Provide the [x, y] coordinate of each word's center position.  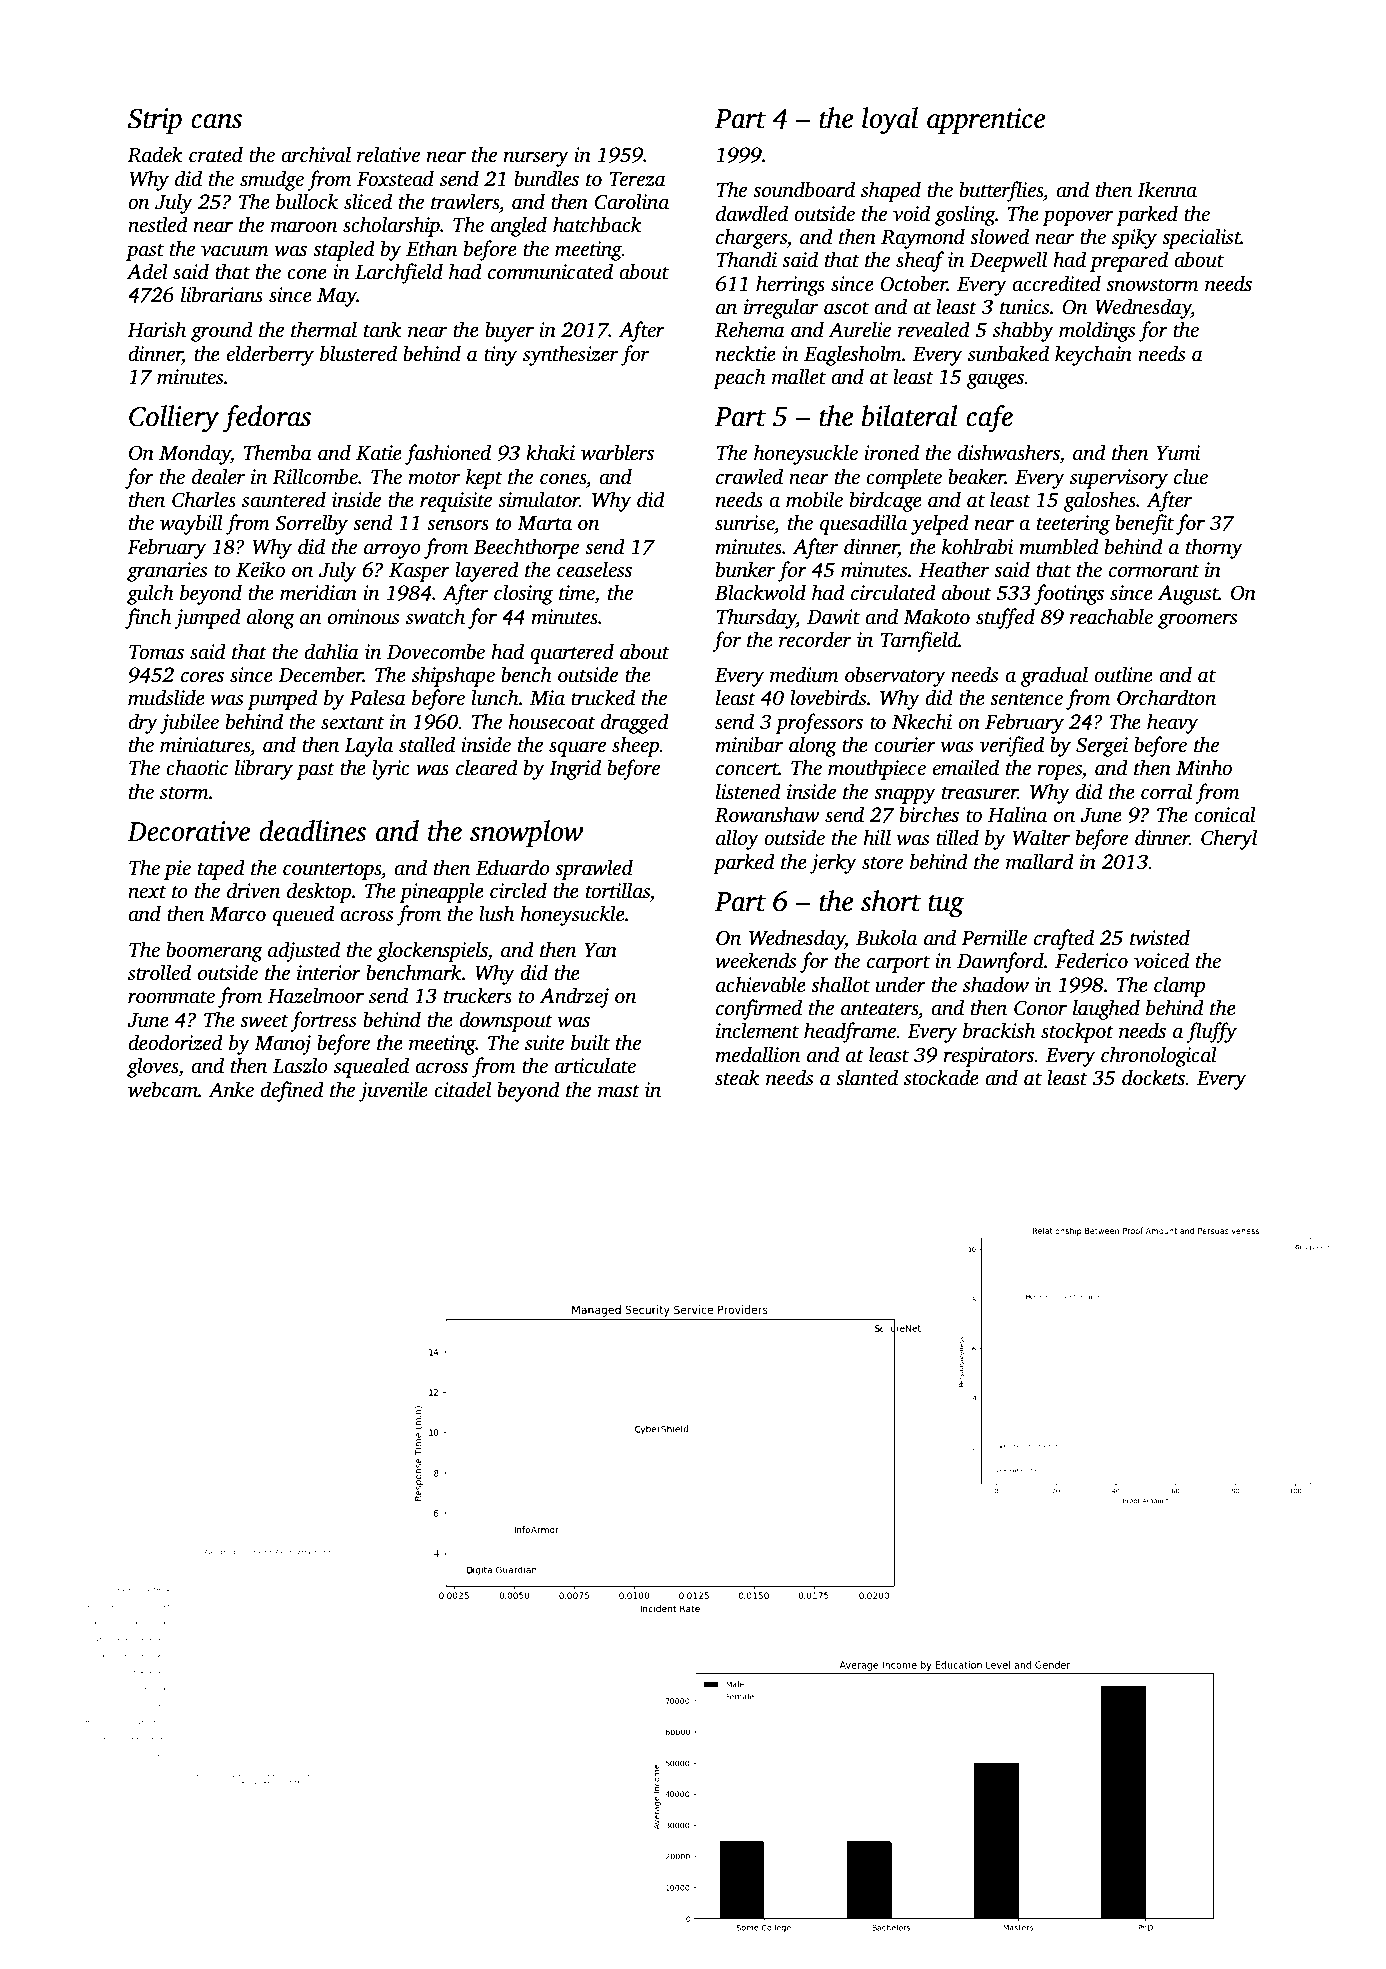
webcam [163, 1089]
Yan [600, 950]
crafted [1064, 939]
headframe [850, 1032]
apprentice [986, 121]
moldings [1097, 331]
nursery [536, 159]
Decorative [188, 831]
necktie [746, 353]
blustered [358, 353]
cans [216, 121]
